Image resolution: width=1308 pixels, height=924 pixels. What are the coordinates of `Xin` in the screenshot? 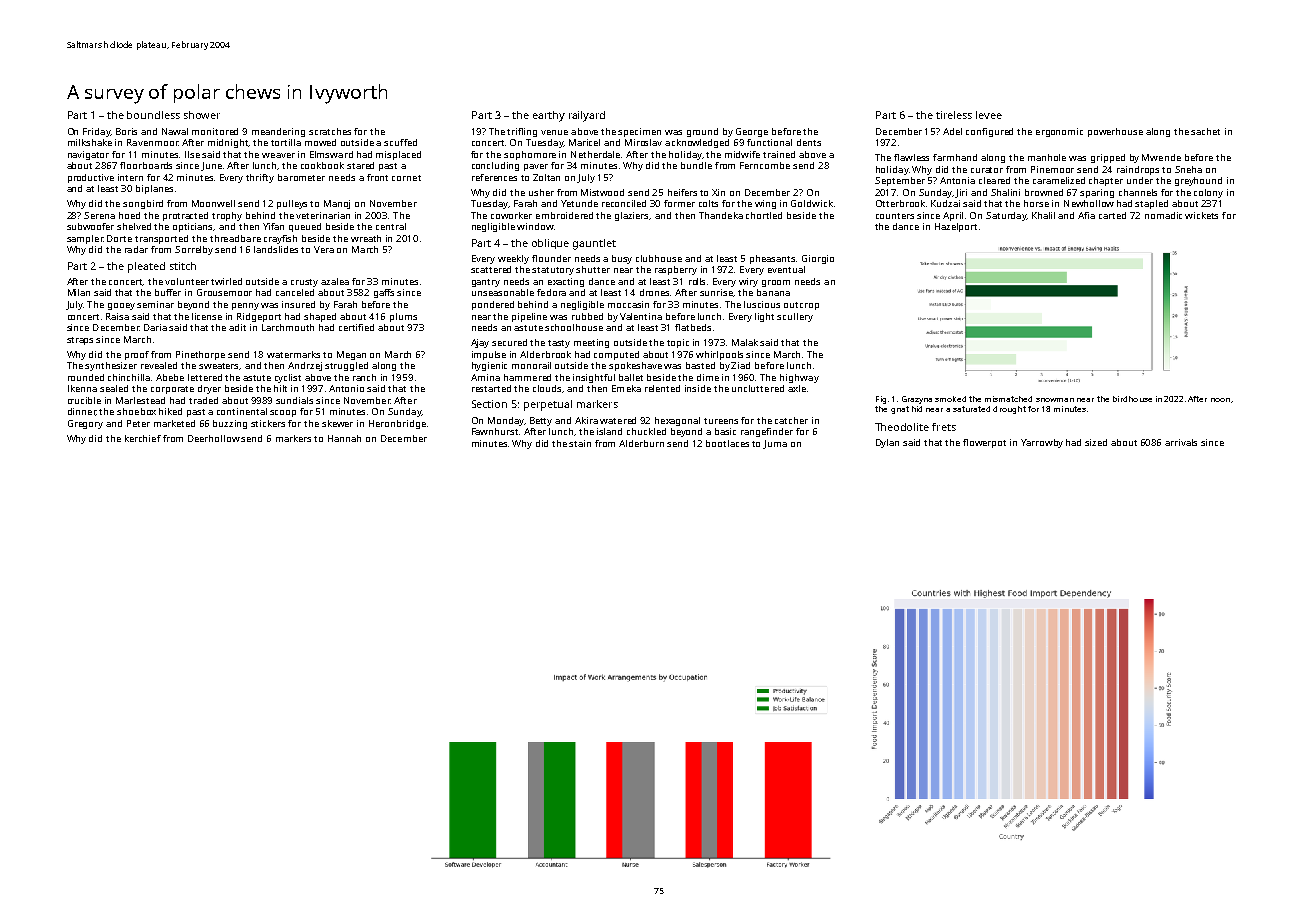 It's located at (718, 192).
